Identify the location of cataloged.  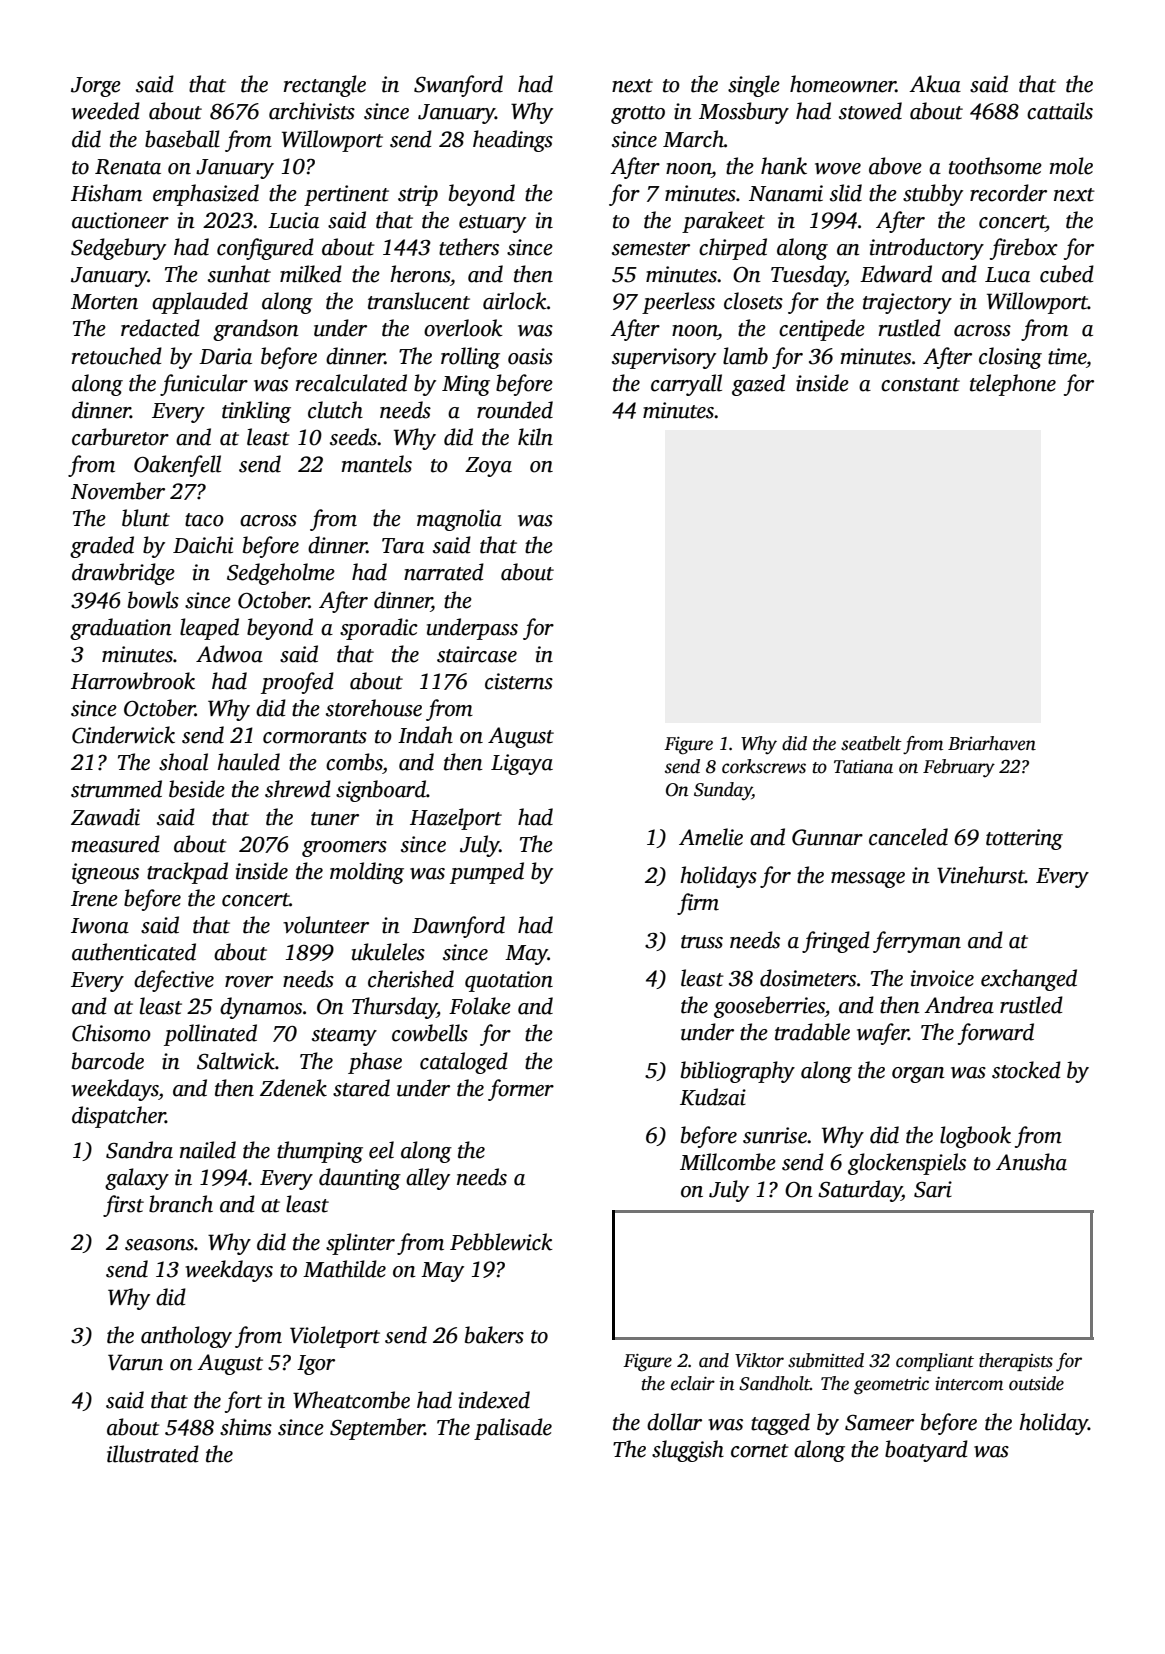
(464, 1063).
